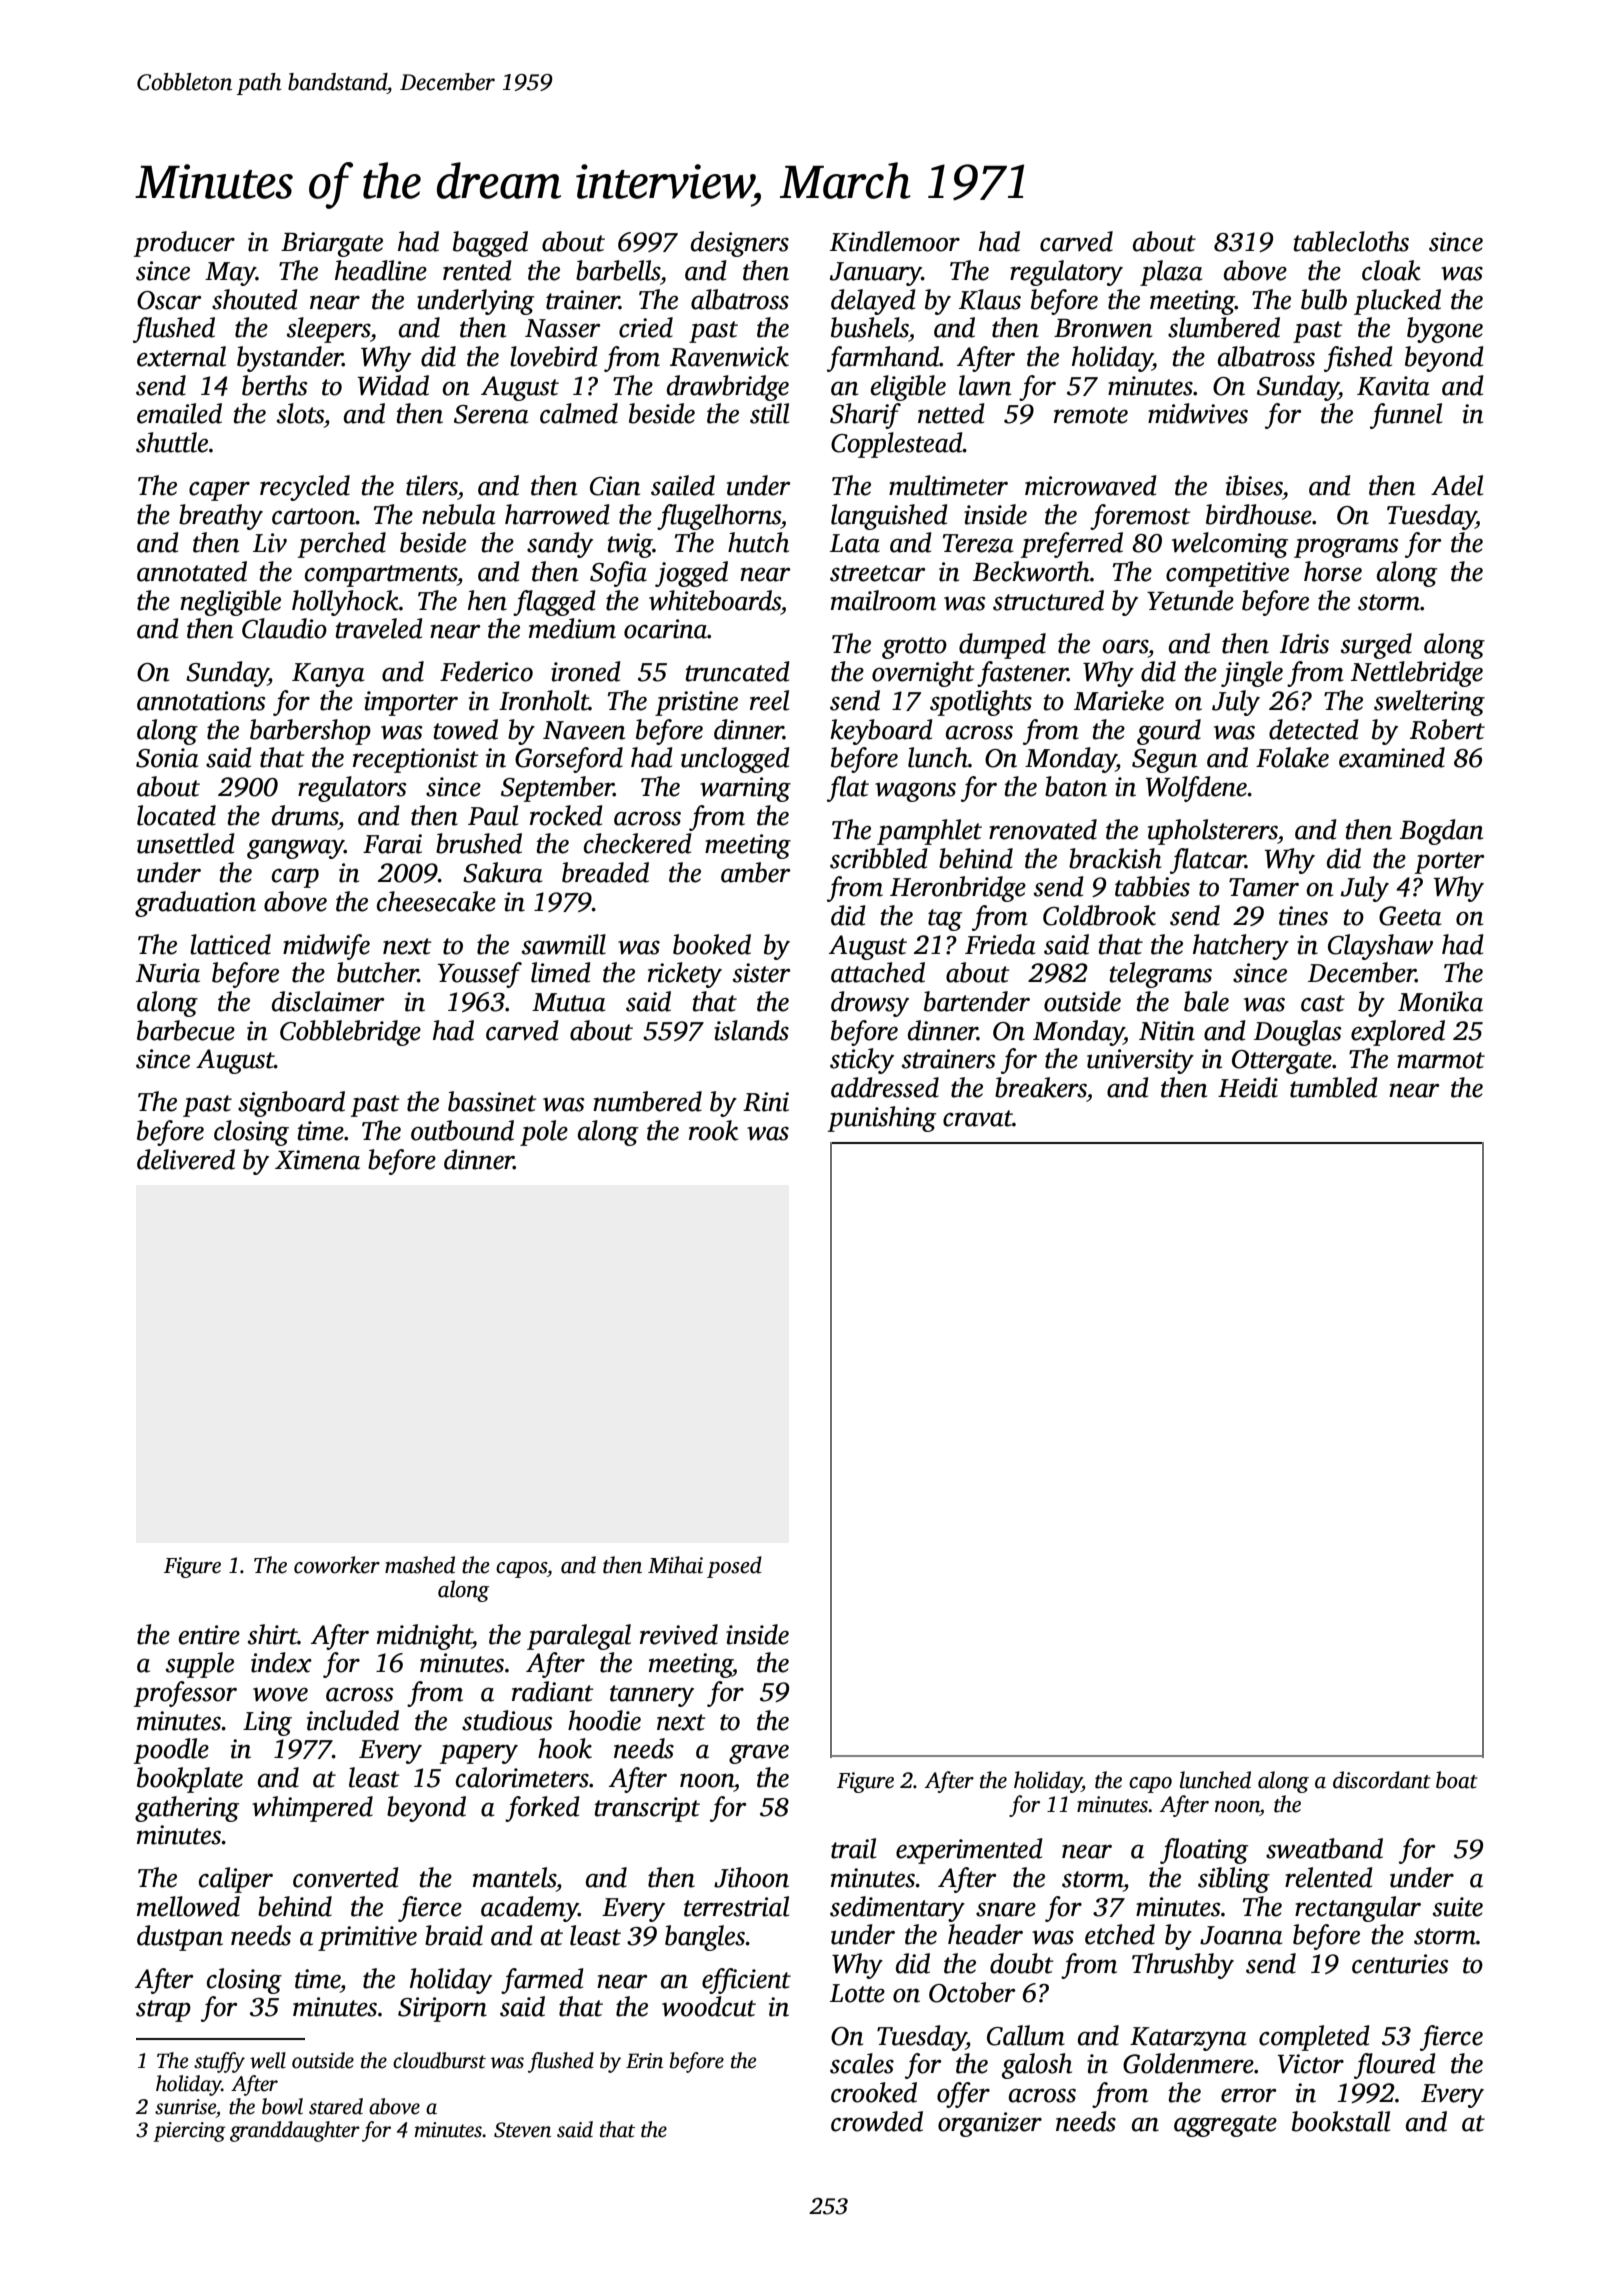 The width and height of the screenshot is (1620, 2292). What do you see at coordinates (981, 703) in the screenshot?
I see `spotlights` at bounding box center [981, 703].
